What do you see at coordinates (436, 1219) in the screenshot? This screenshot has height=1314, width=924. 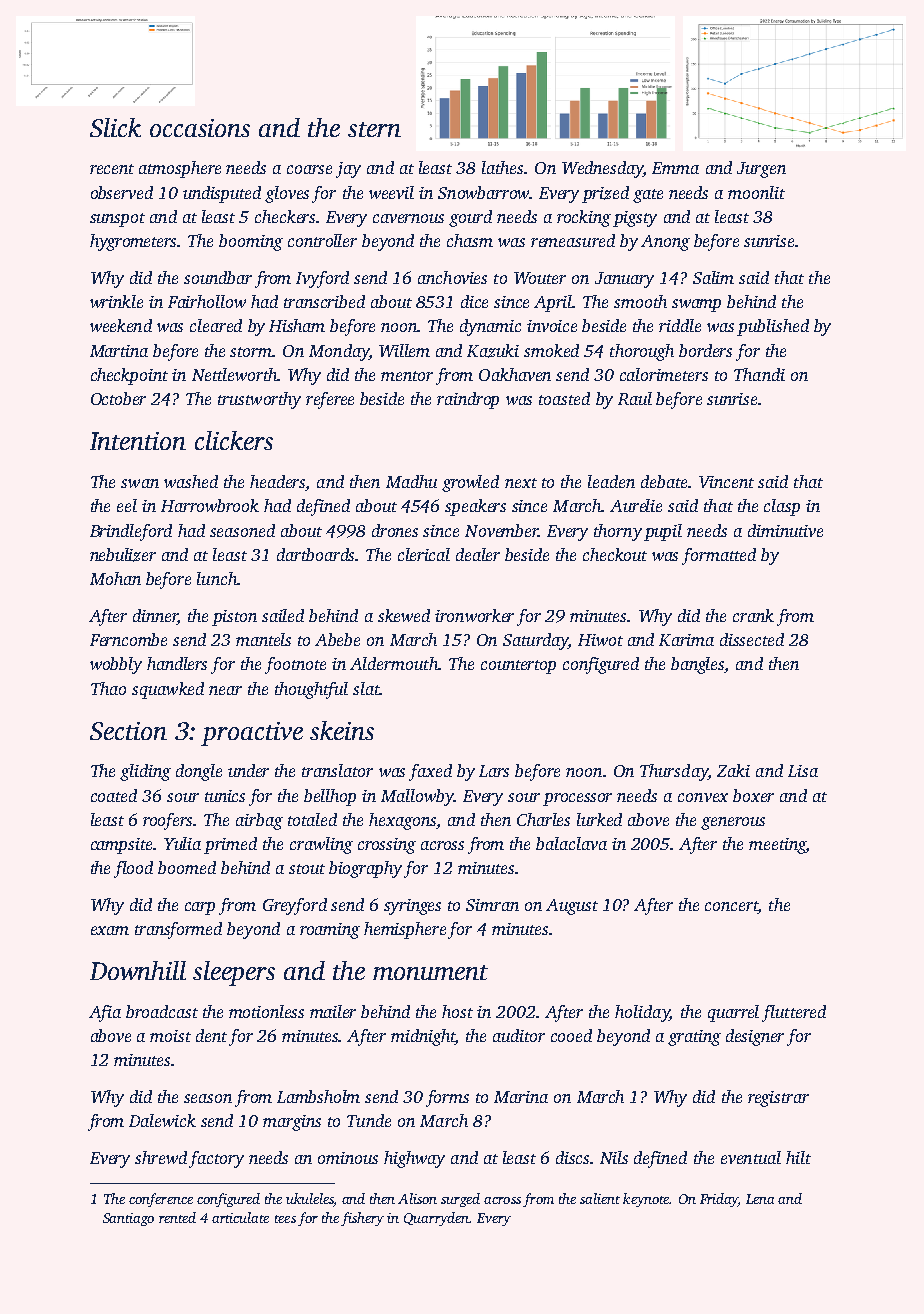 I see `Quarryden` at bounding box center [436, 1219].
